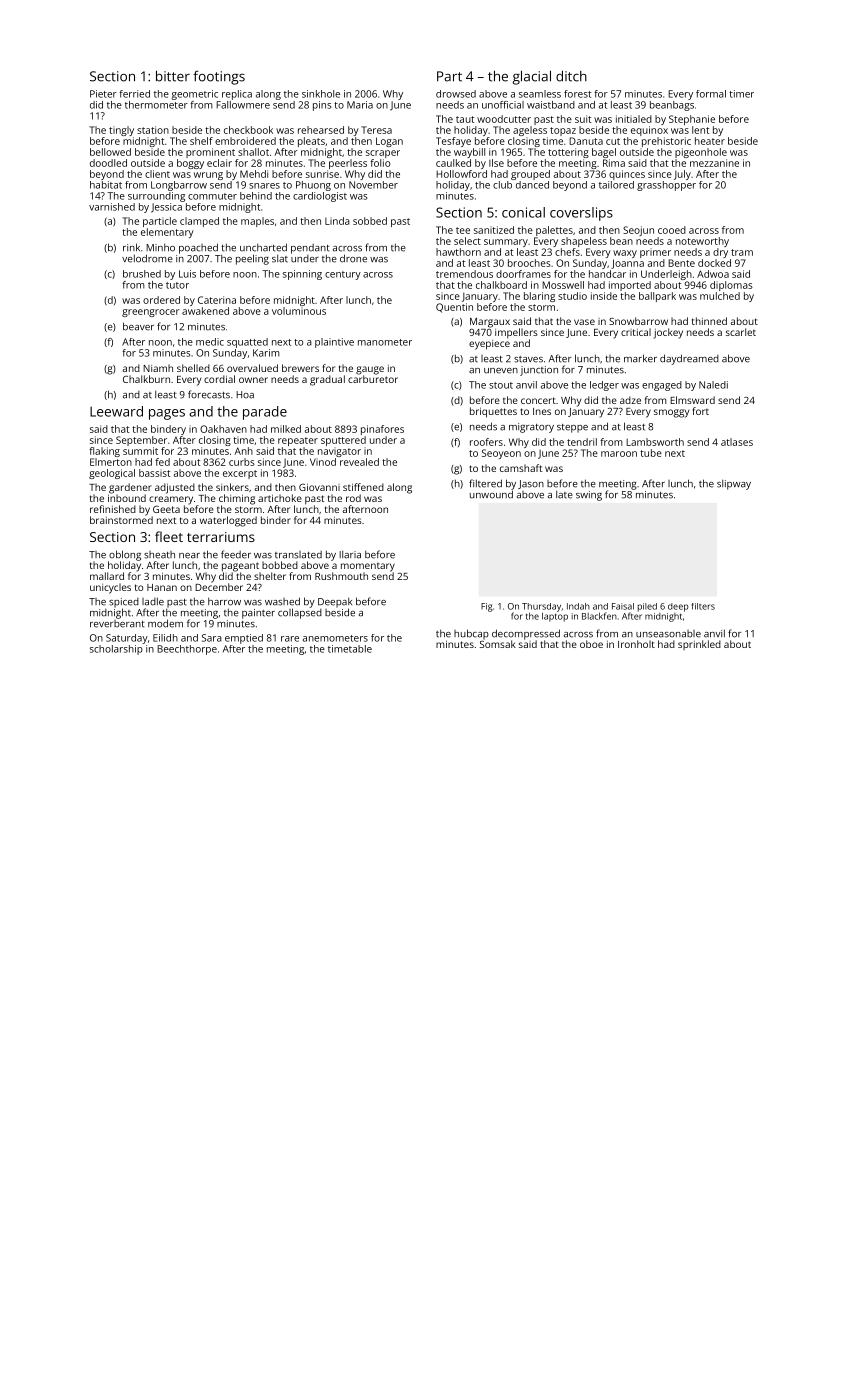  Describe the element at coordinates (321, 94) in the page. I see `sinkhole` at that location.
